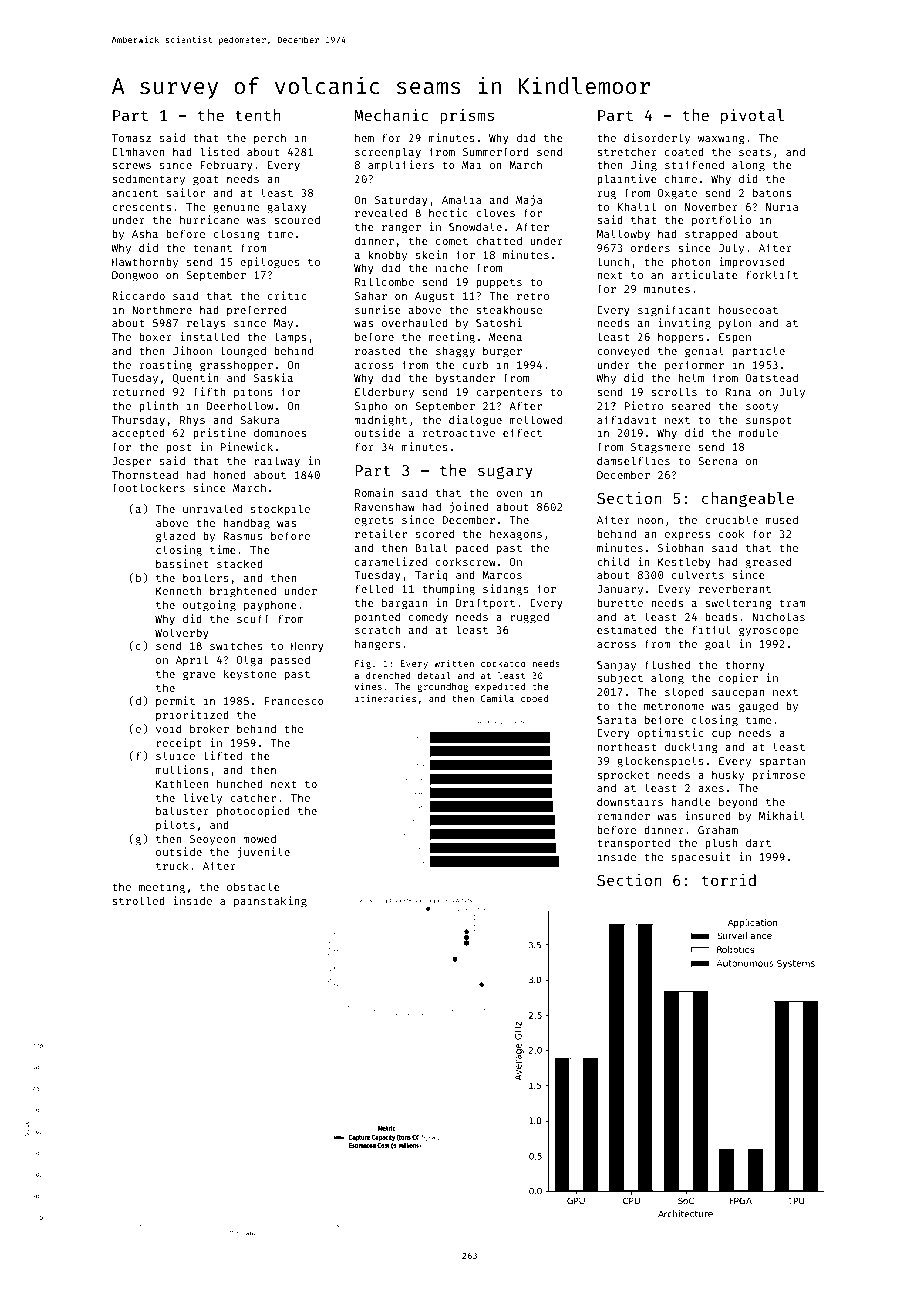 This screenshot has width=924, height=1308. Describe the element at coordinates (257, 115) in the screenshot. I see `tenth` at that location.
